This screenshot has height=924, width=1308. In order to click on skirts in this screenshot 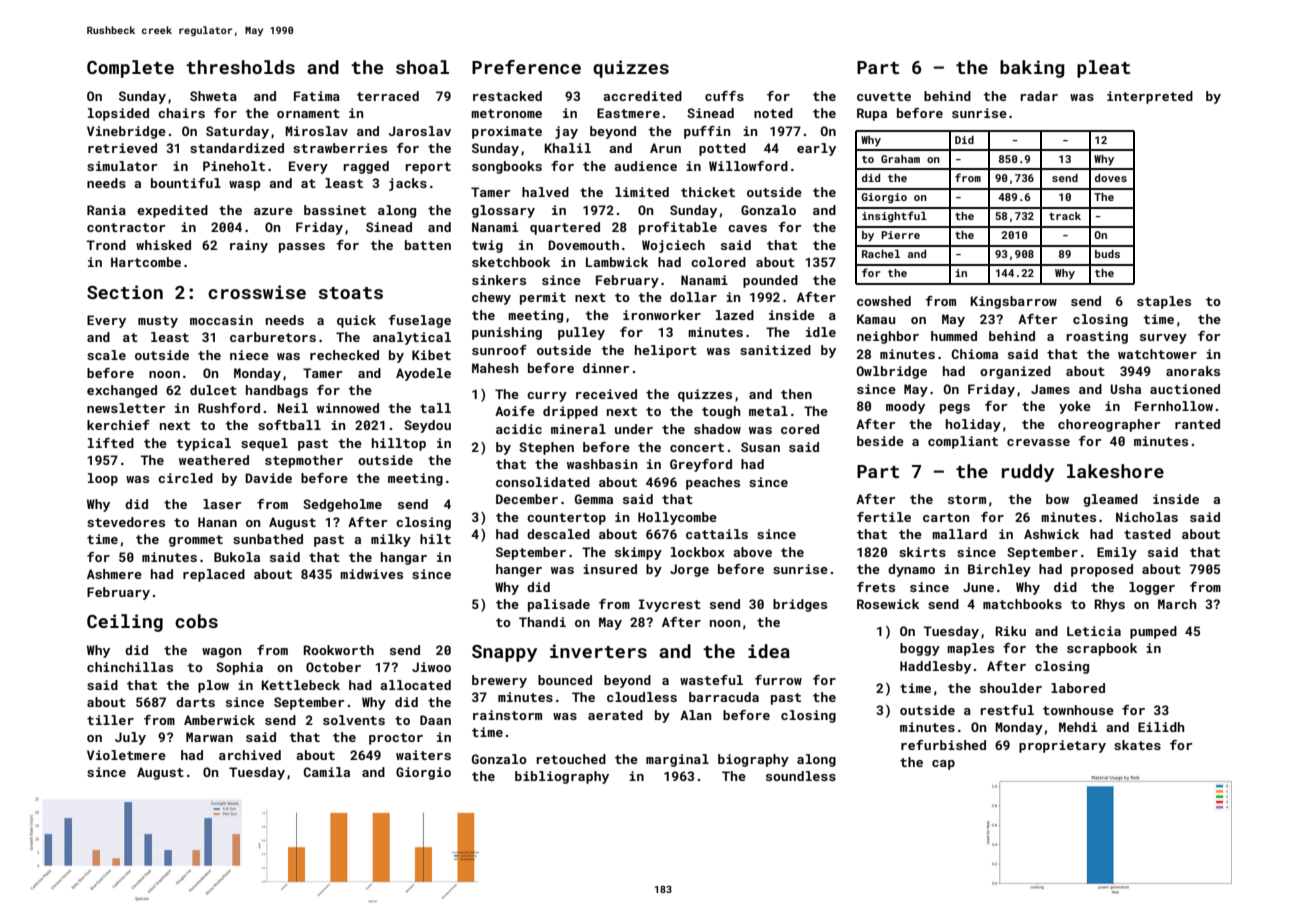, I will do `click(922, 552)`.
